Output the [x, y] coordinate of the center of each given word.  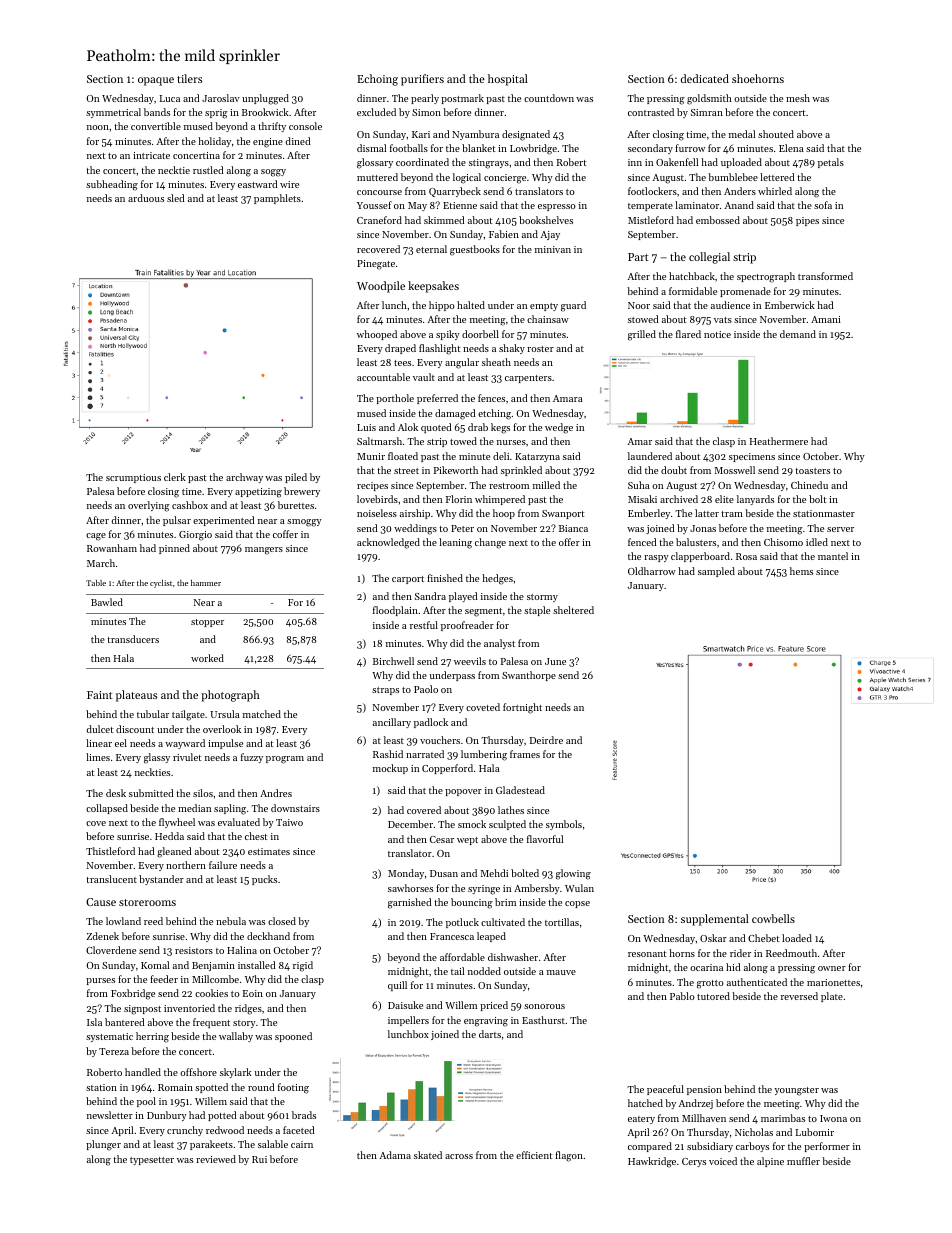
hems [801, 571]
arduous [146, 198]
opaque [156, 81]
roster [540, 349]
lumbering [484, 755]
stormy [542, 598]
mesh [798, 98]
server [840, 529]
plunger [103, 1145]
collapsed [107, 809]
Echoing [377, 80]
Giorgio [195, 536]
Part [638, 257]
